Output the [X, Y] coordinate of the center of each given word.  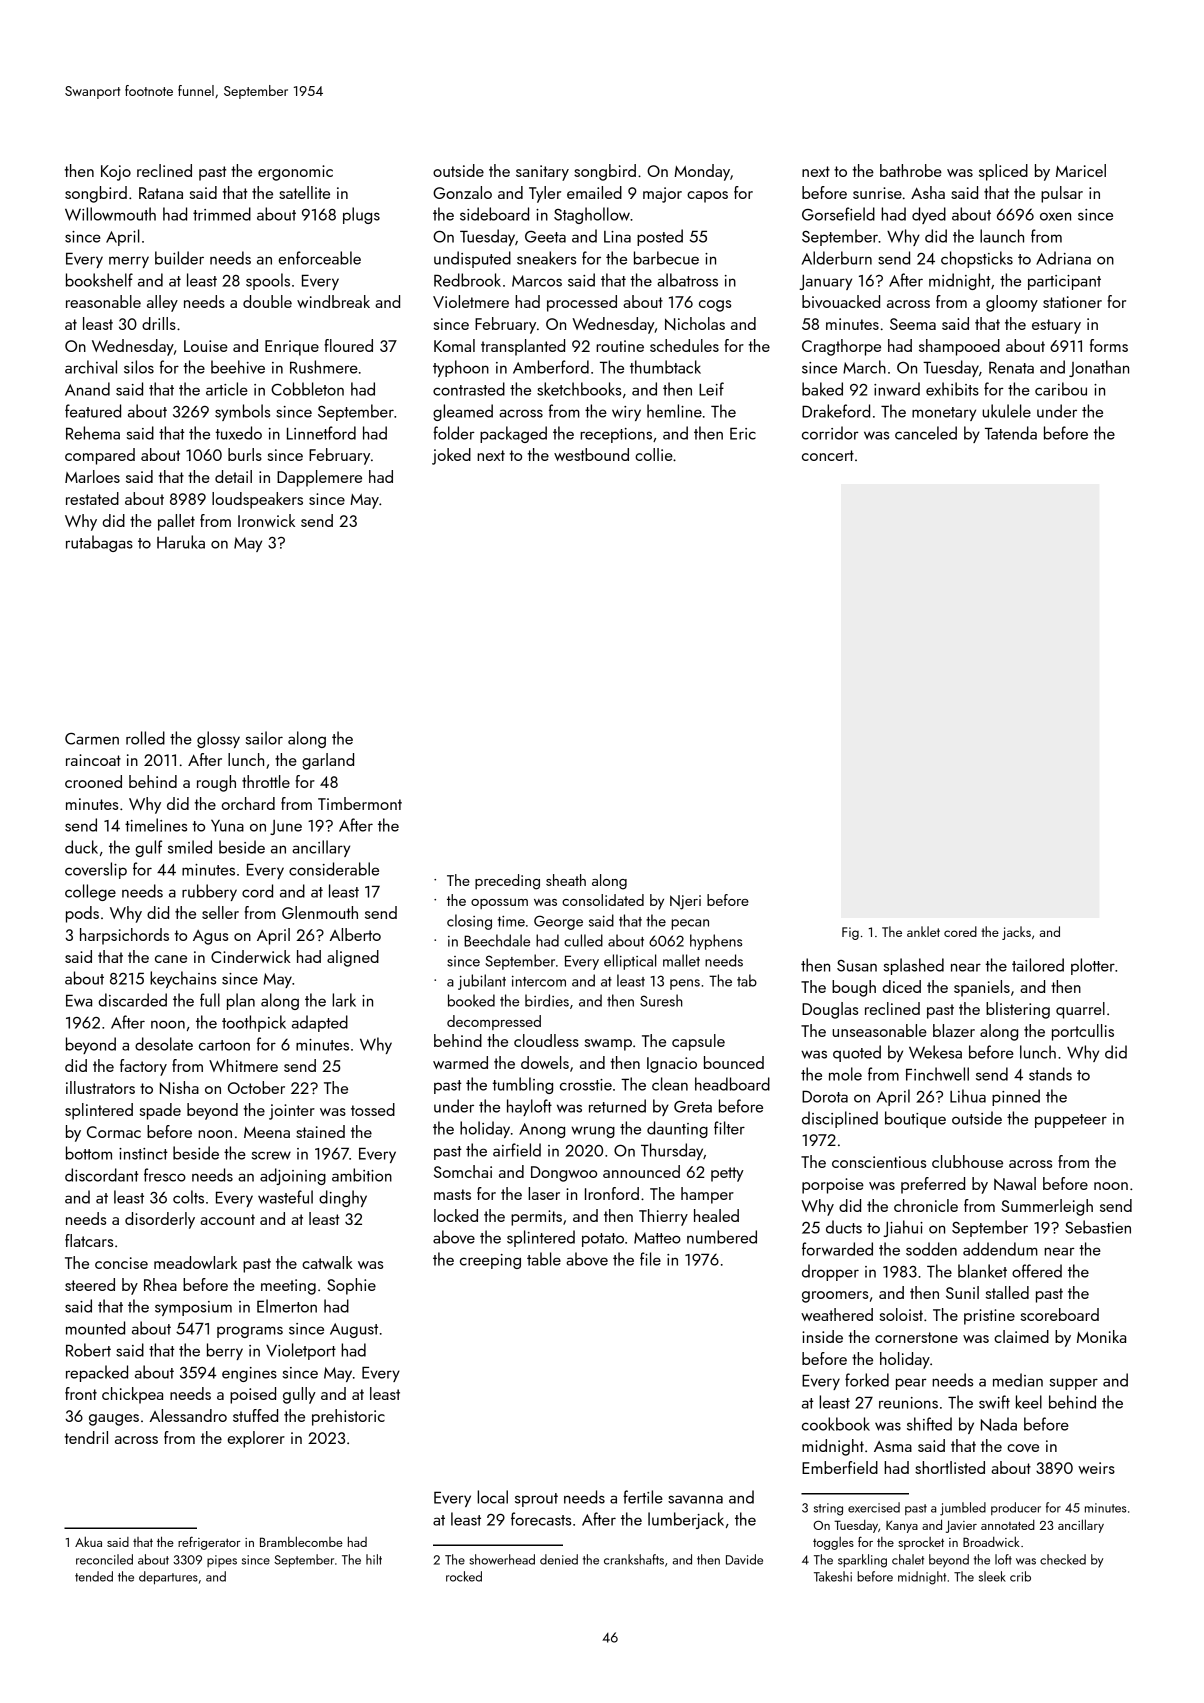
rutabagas [99, 543]
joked [451, 456]
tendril [86, 1437]
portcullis [1083, 1032]
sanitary [542, 173]
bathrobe [911, 170]
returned [617, 1106]
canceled [926, 433]
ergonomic [295, 173]
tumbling [522, 1085]
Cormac [114, 1132]
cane [171, 959]
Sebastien [1098, 1227]
